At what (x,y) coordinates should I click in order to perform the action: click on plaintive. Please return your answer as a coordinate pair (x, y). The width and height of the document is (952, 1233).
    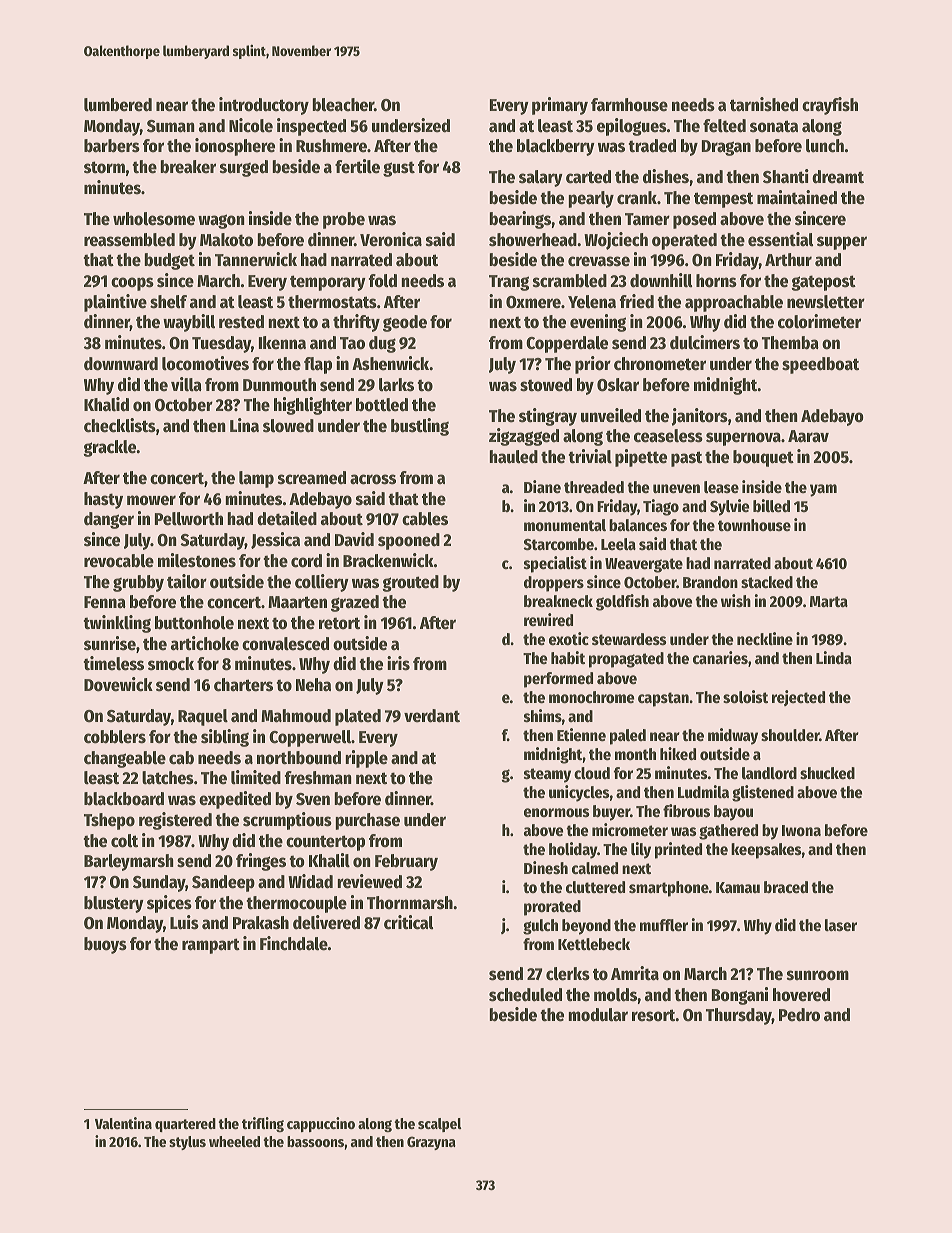
    Looking at the image, I should click on (115, 303).
